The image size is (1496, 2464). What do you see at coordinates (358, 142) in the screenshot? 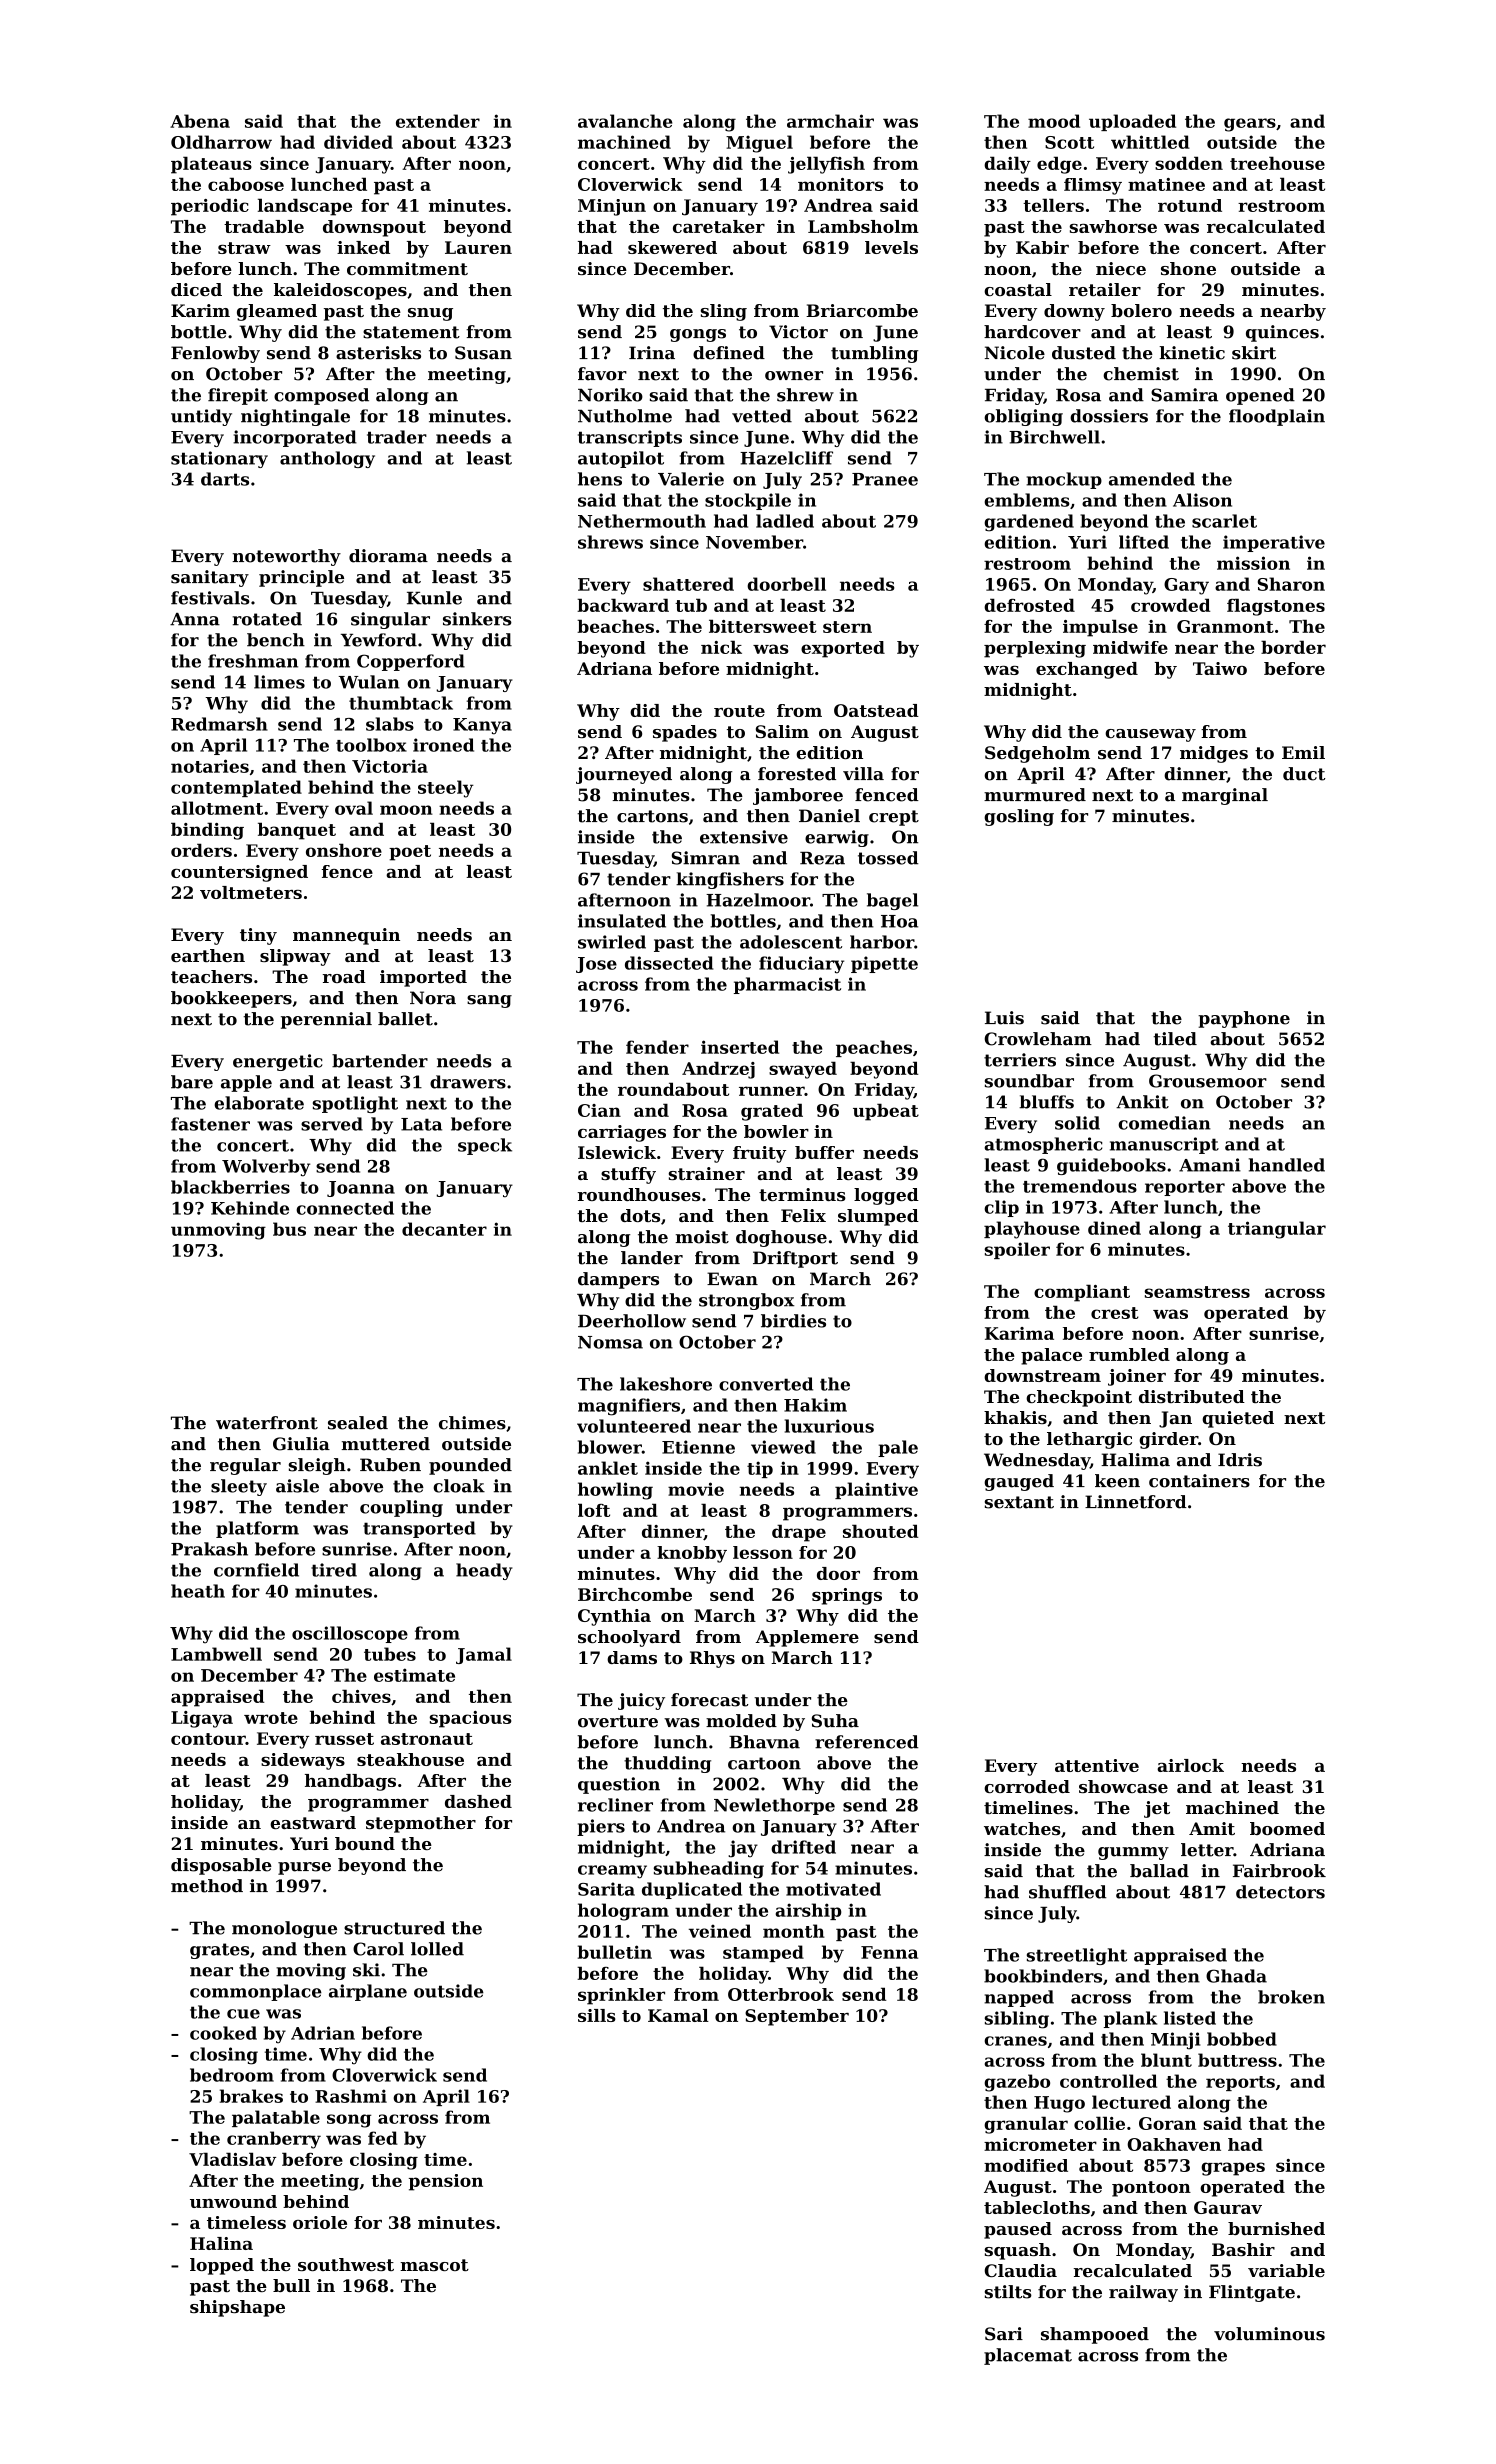
I see `divided` at bounding box center [358, 142].
